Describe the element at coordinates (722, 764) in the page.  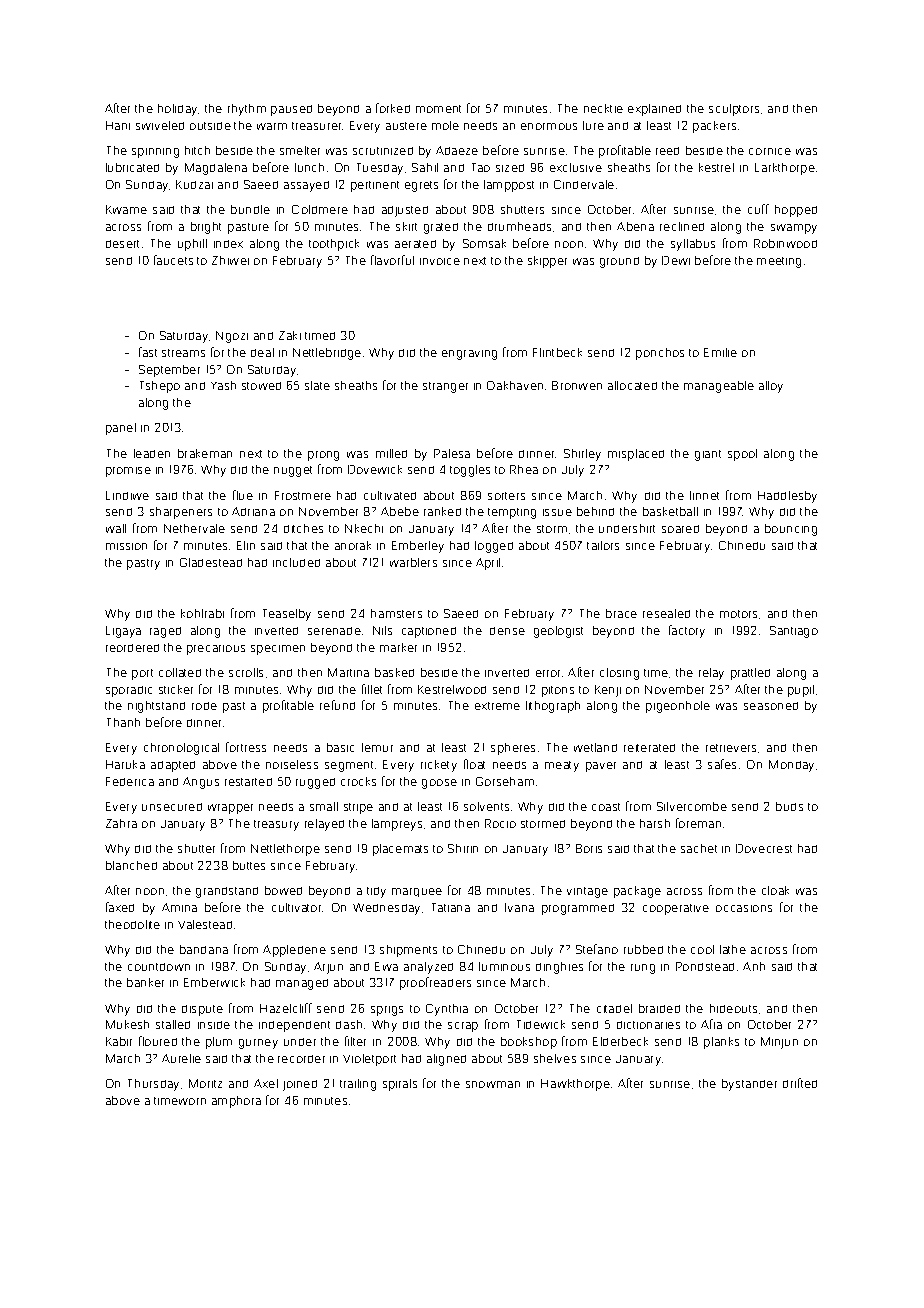
I see `safes` at that location.
